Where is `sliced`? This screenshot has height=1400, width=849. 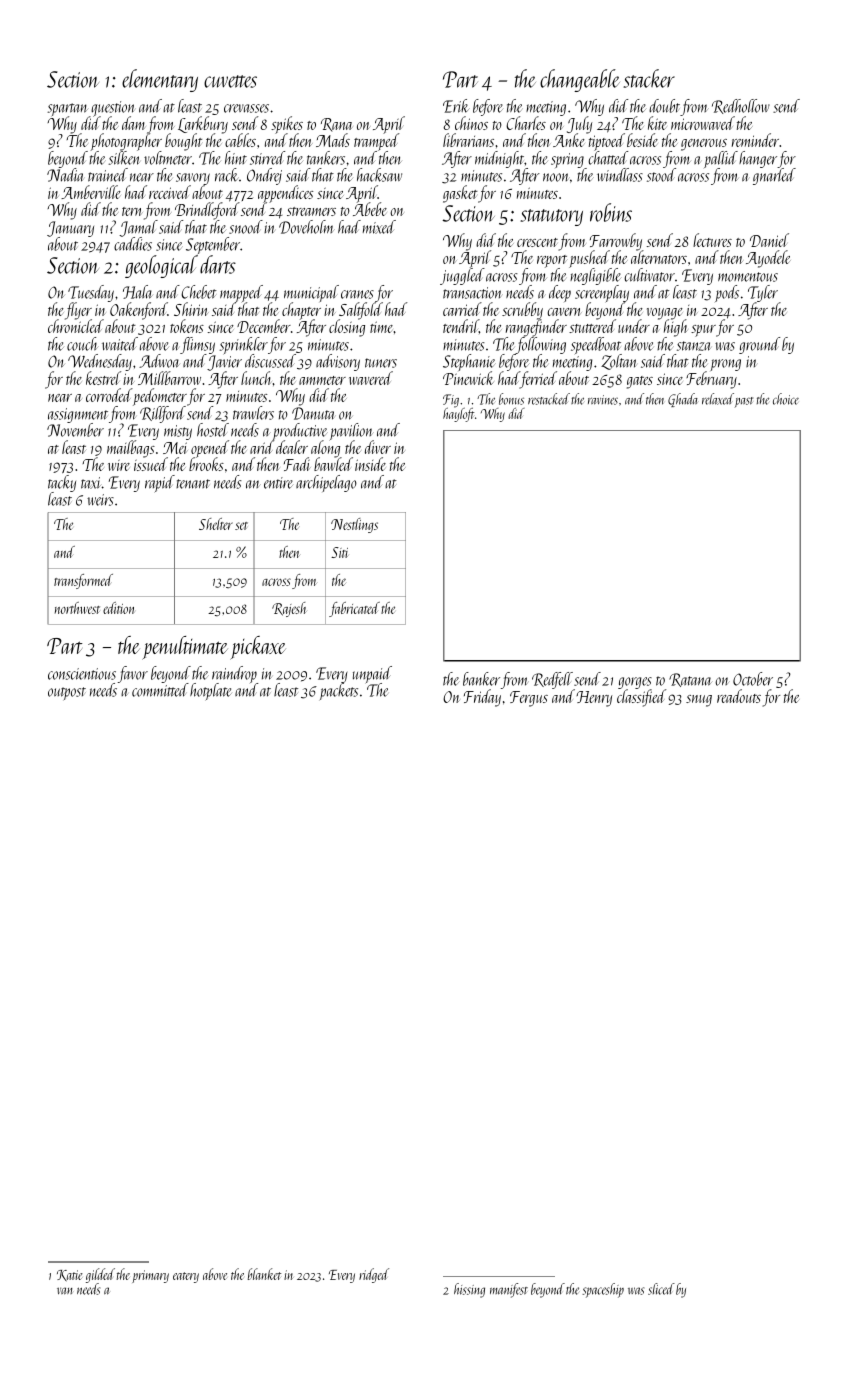
sliced is located at coordinates (661, 1289).
